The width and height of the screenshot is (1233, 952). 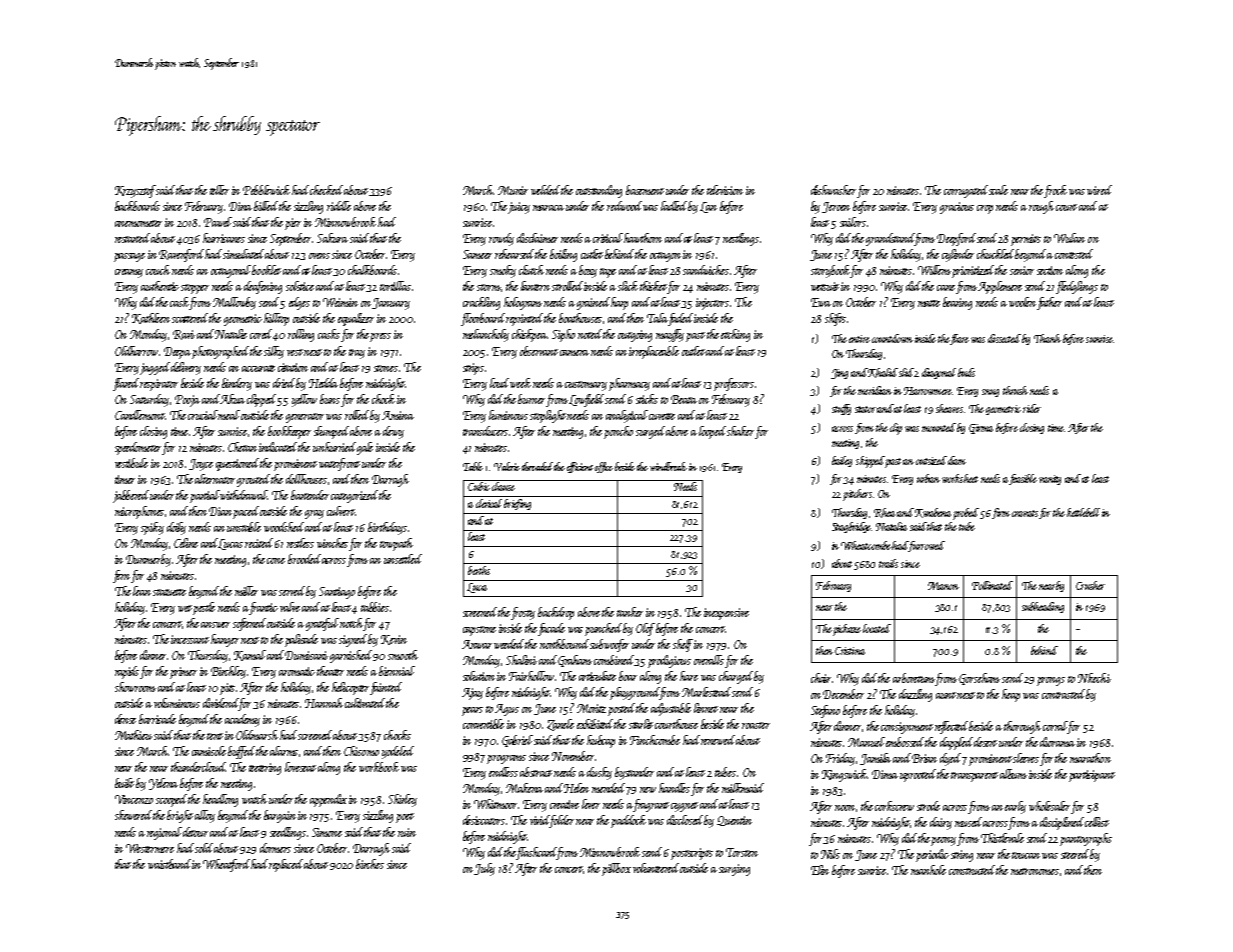 What do you see at coordinates (564, 644) in the screenshot?
I see `northbound` at bounding box center [564, 644].
